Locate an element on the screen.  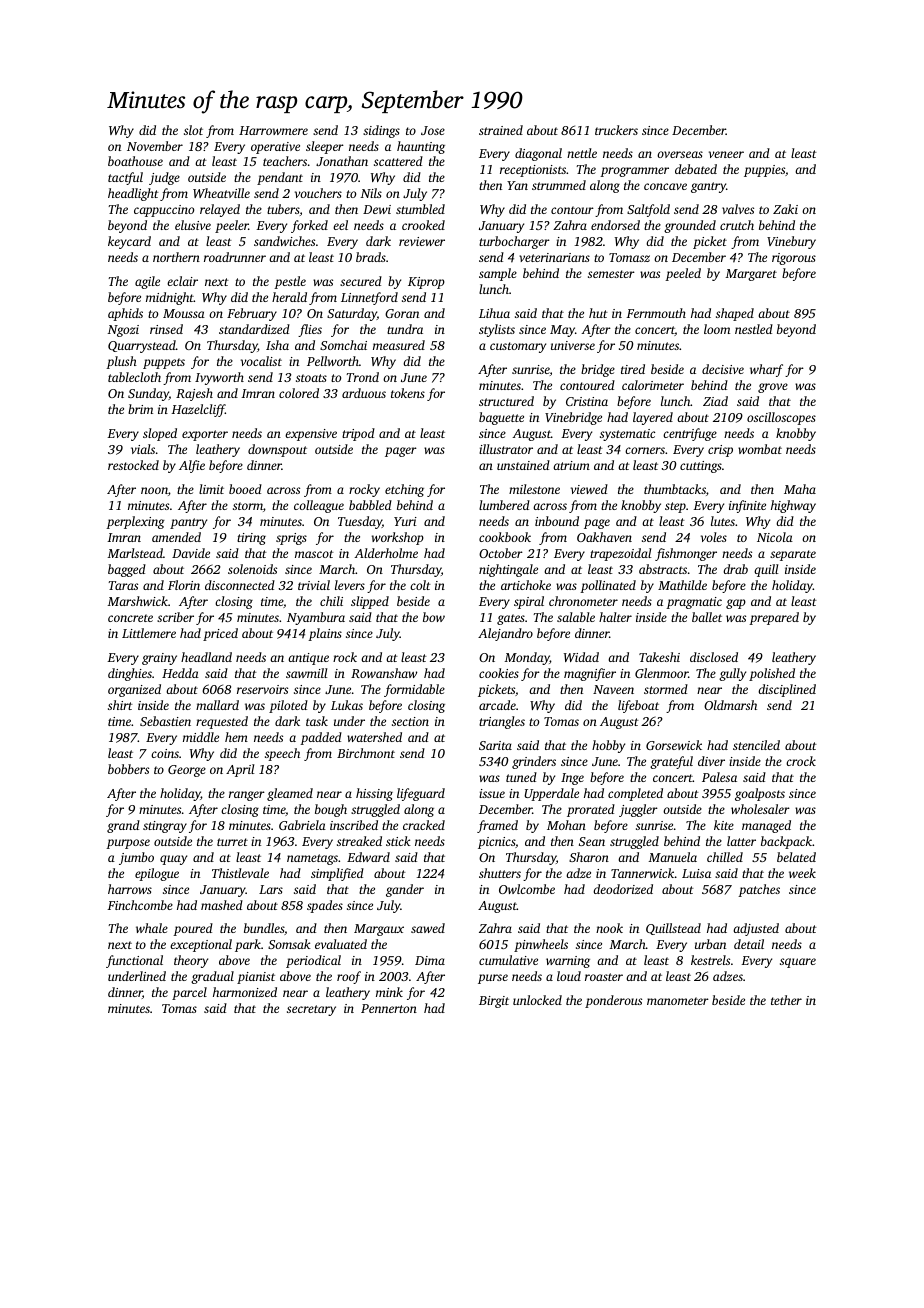
lutes is located at coordinates (723, 521).
